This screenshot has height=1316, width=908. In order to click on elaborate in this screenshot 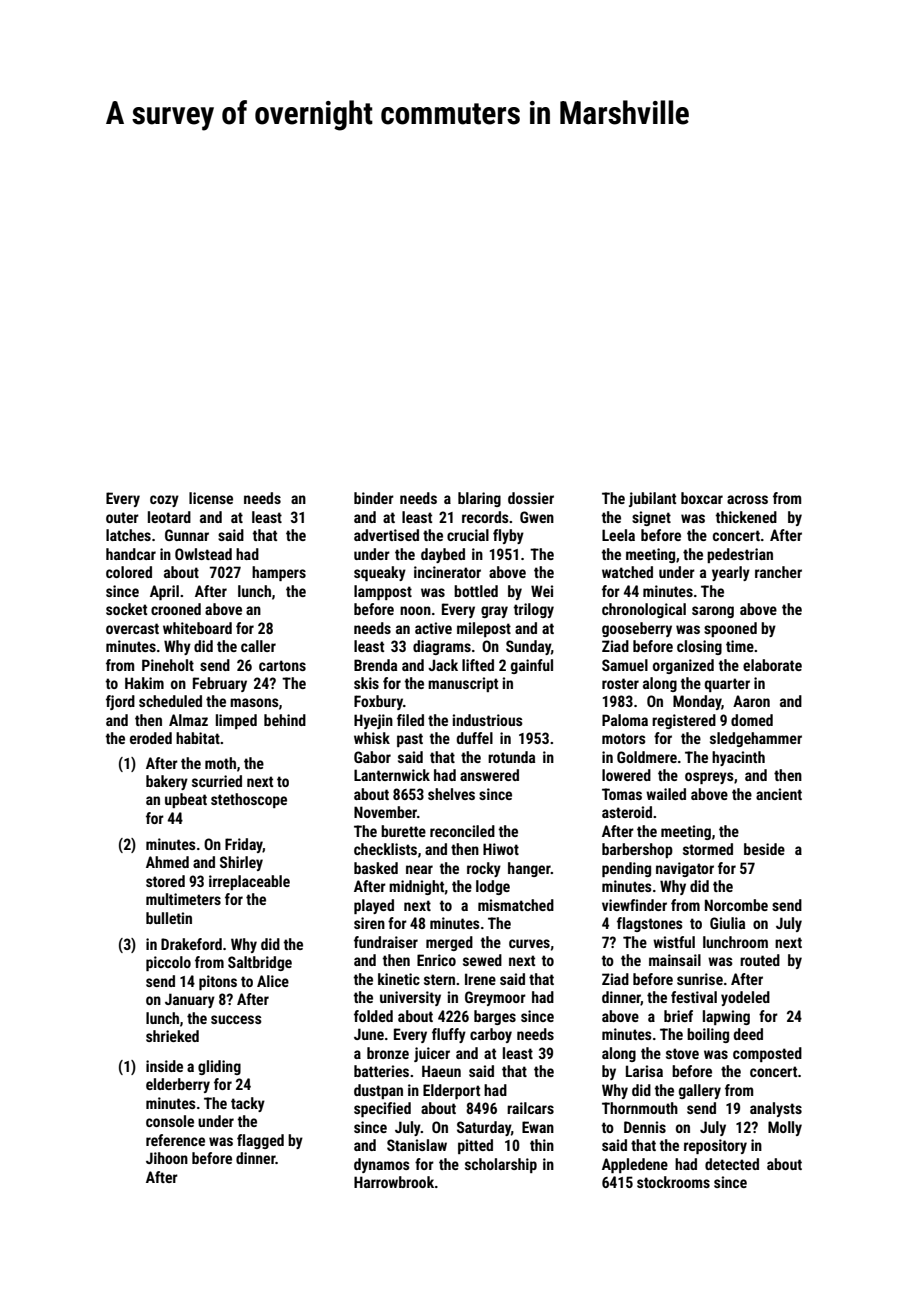, I will do `click(772, 665)`.
